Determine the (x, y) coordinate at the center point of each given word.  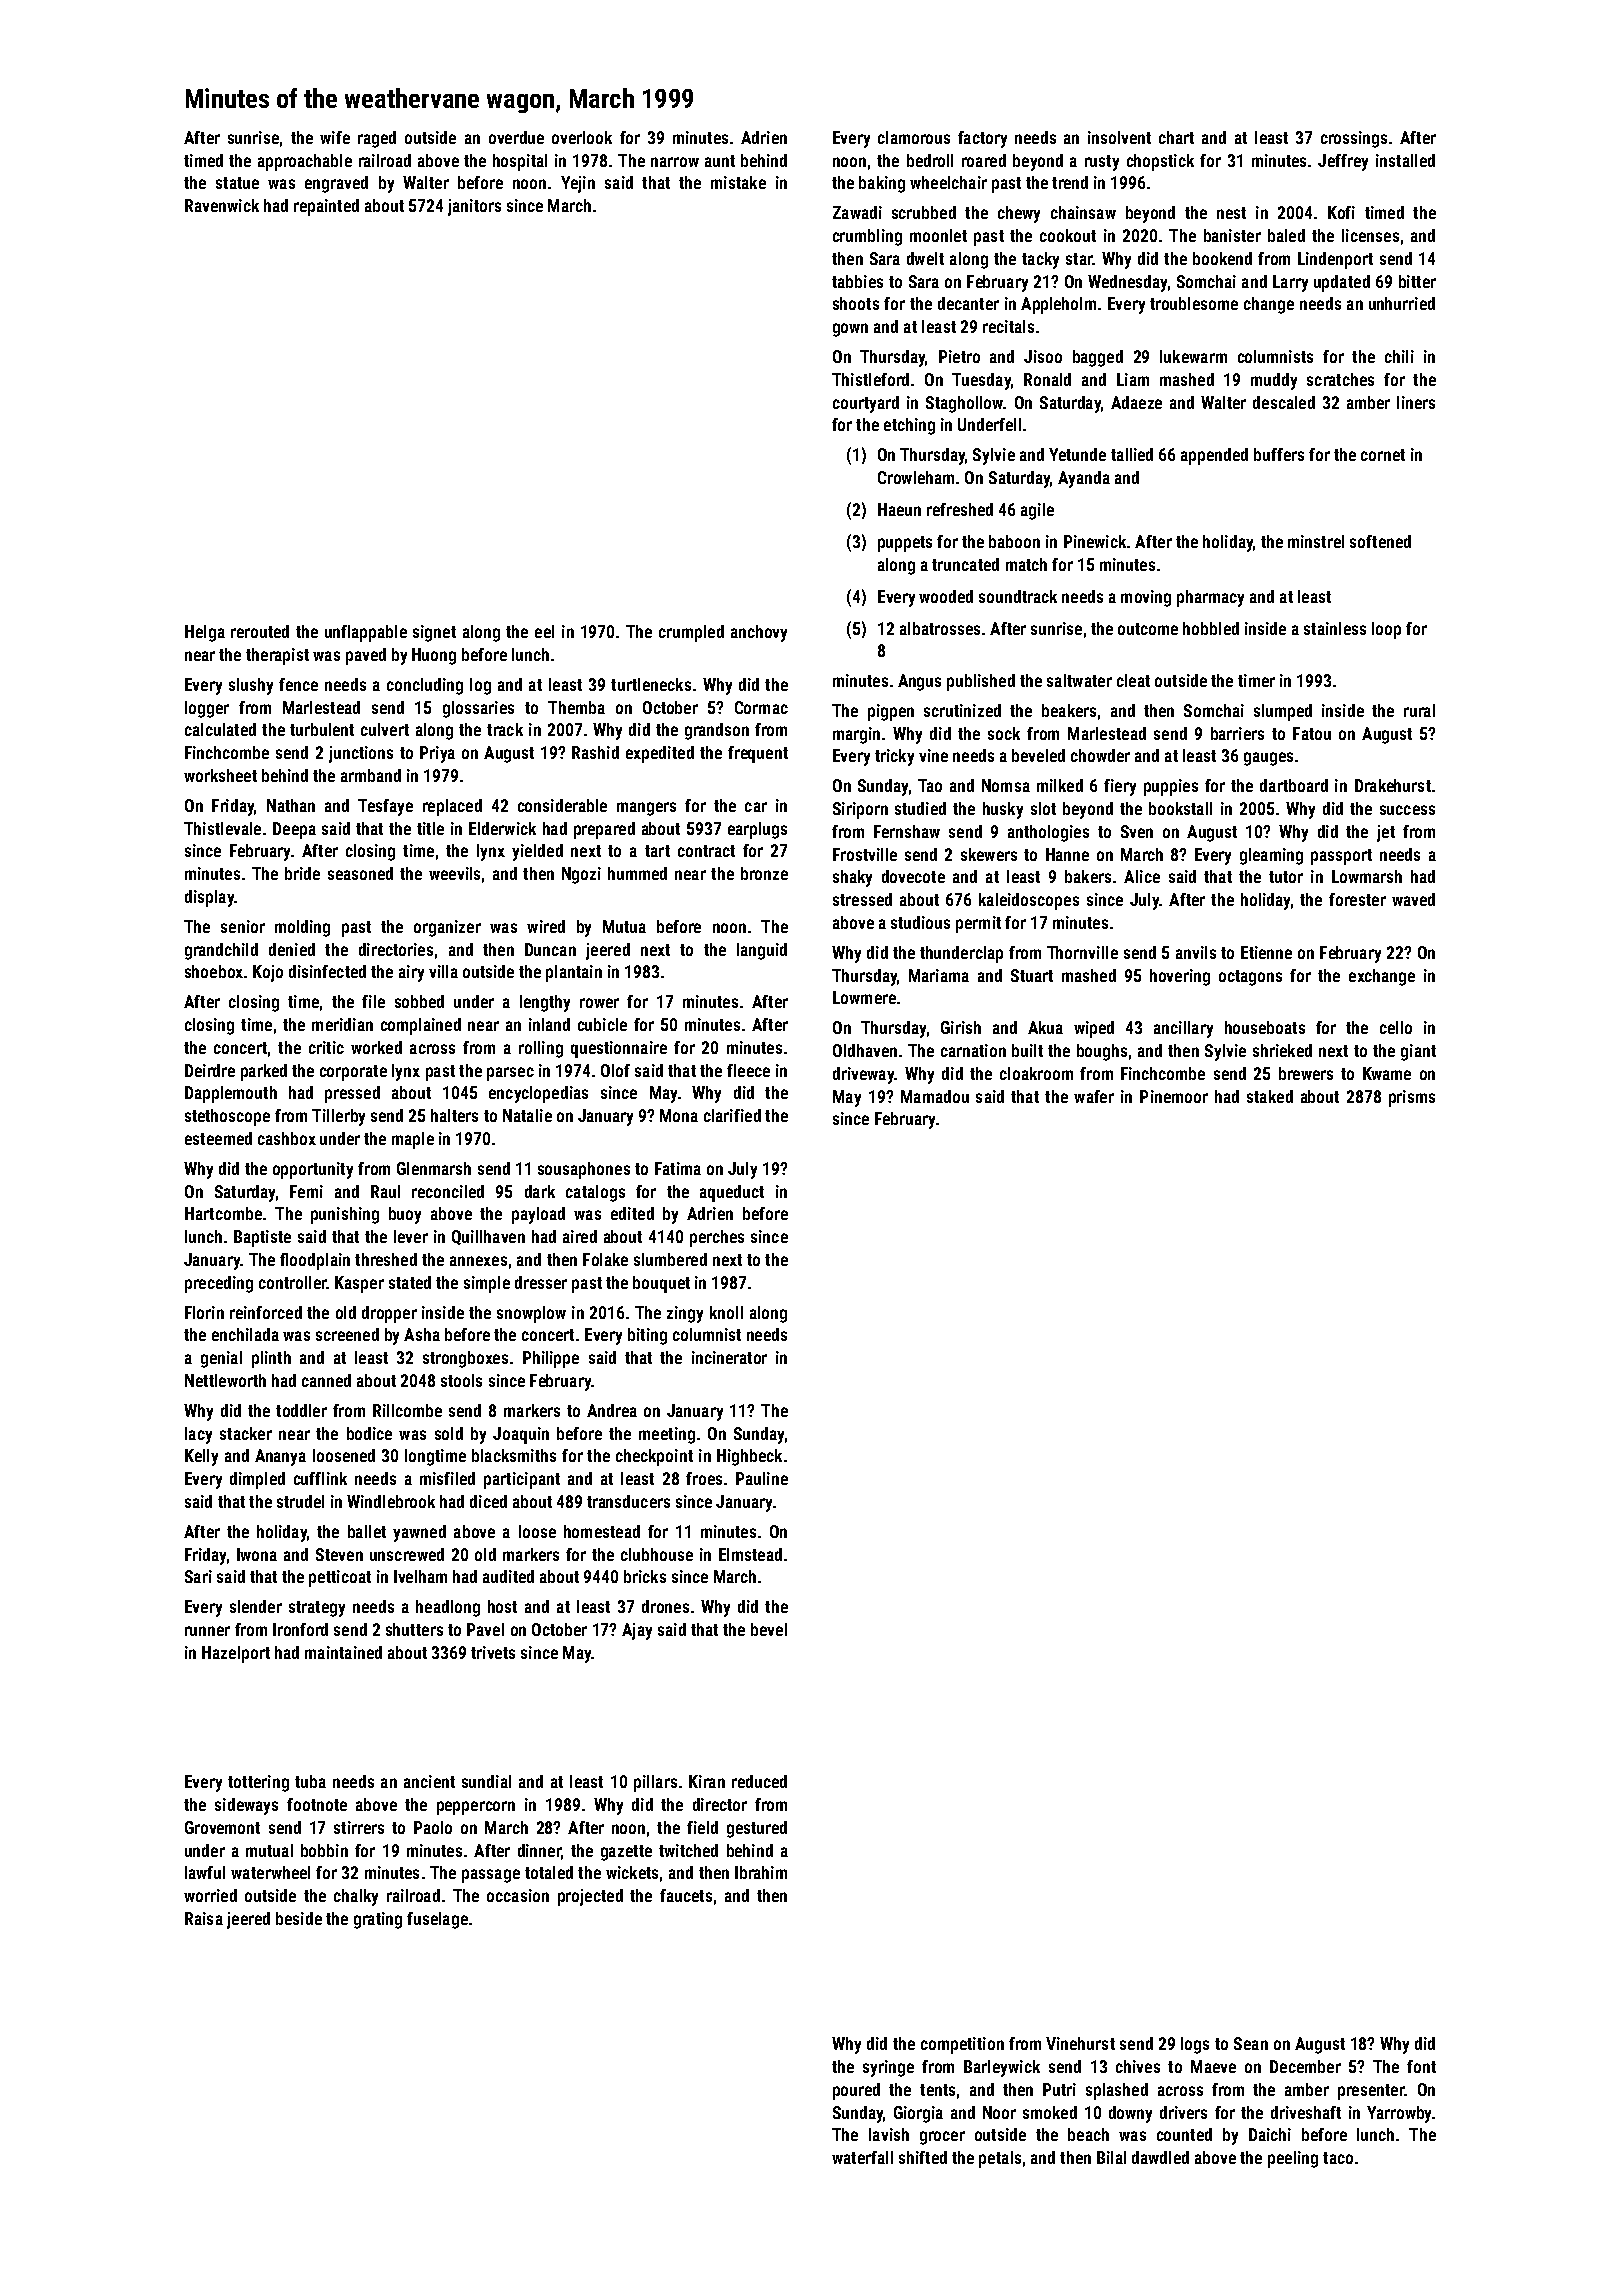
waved (1413, 899)
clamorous (914, 137)
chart (1176, 137)
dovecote (913, 876)
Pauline (762, 1478)
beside (299, 1918)
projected (590, 1897)
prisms (1412, 1098)
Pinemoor (1174, 1096)
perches (717, 1238)
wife (335, 137)
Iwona (257, 1554)
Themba (576, 707)
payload (538, 1215)
